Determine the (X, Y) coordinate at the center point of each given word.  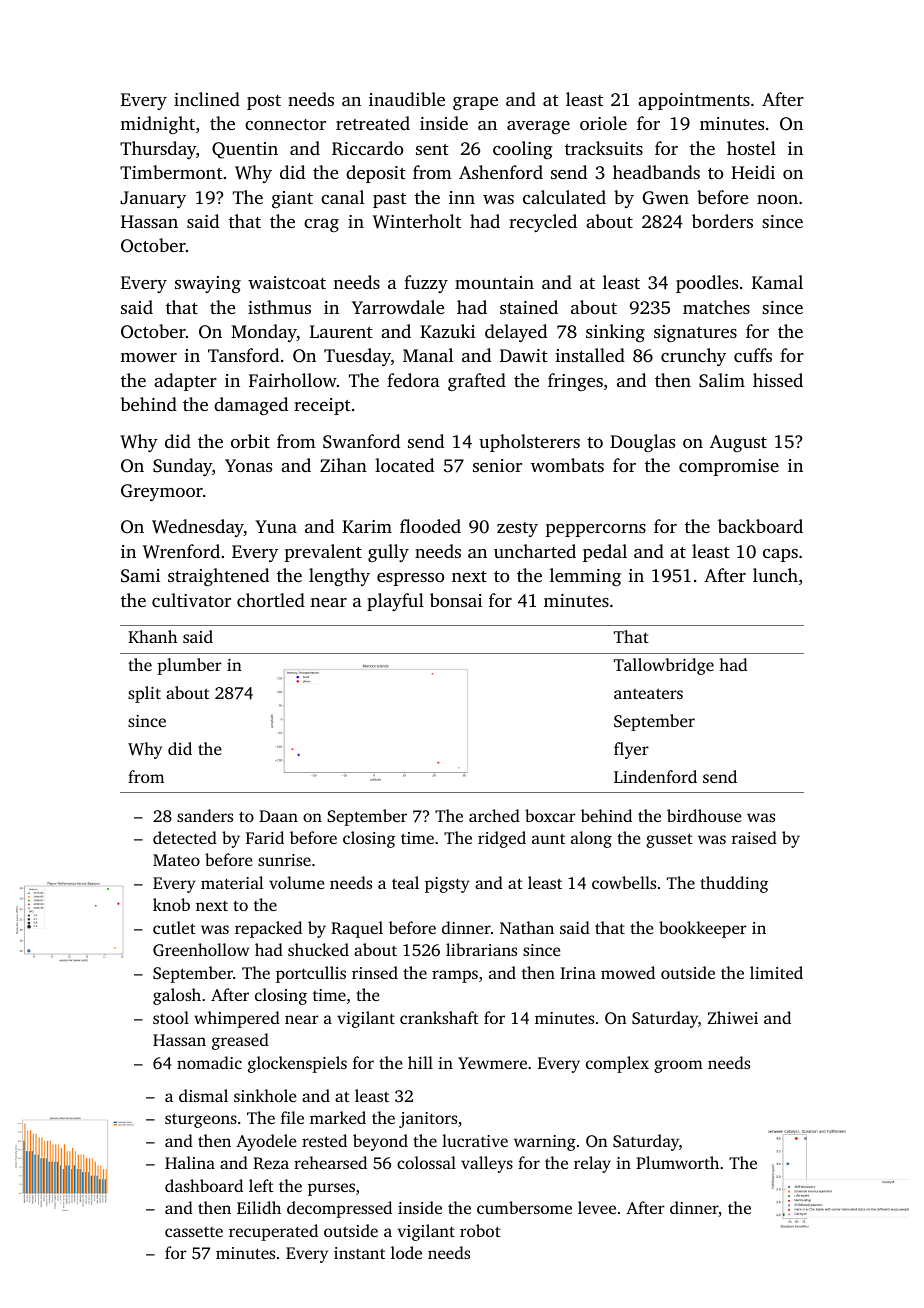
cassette (194, 1232)
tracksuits (604, 148)
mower (148, 357)
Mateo (176, 860)
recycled (543, 223)
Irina (578, 973)
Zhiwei (732, 1017)
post (264, 102)
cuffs (753, 355)
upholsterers (529, 443)
